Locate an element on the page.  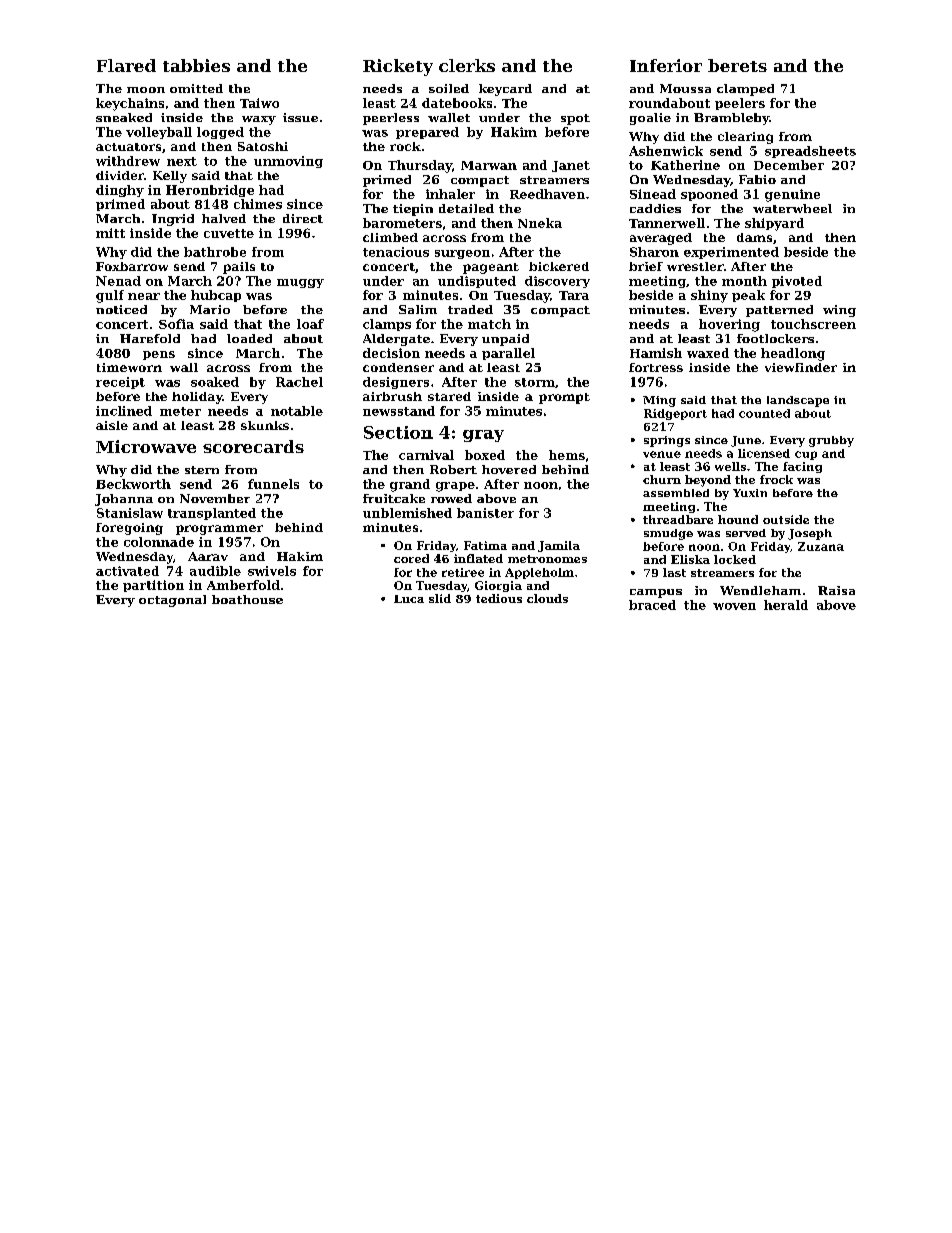
logged is located at coordinates (220, 133).
